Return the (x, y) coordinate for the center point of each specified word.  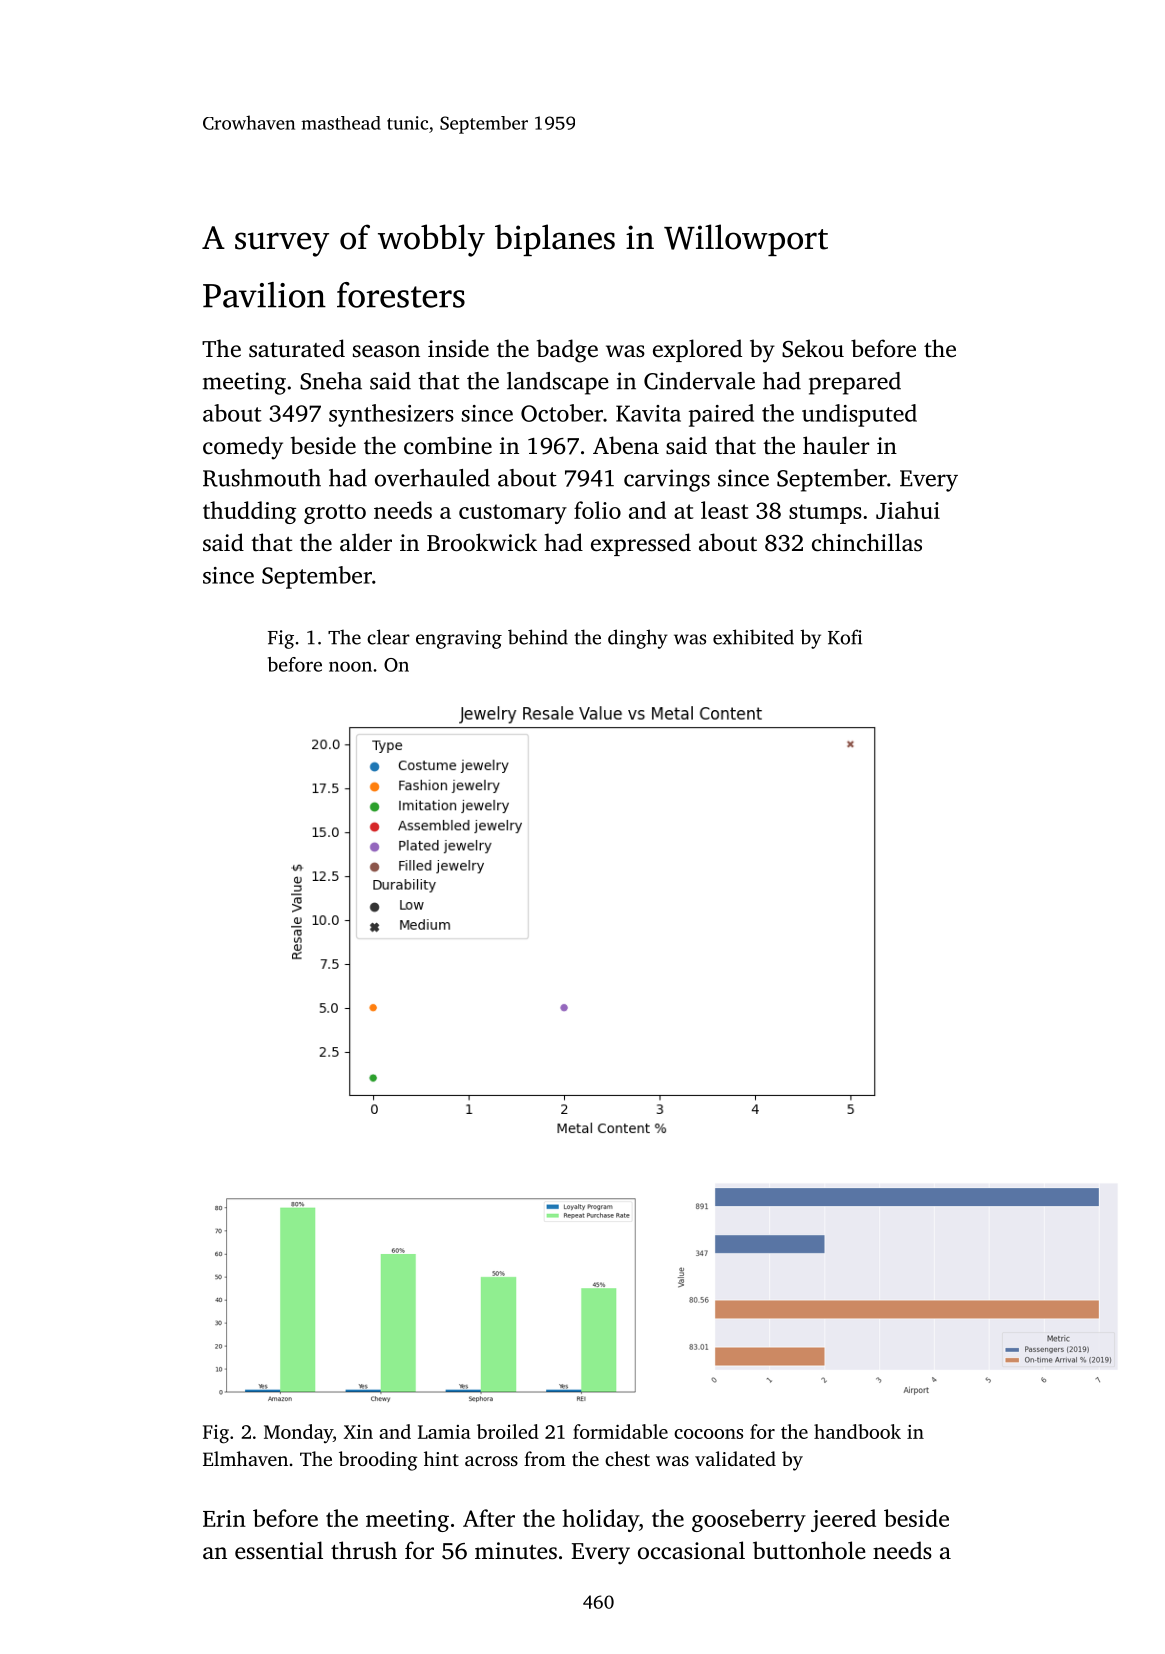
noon (350, 666)
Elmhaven (245, 1458)
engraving (459, 639)
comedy (243, 448)
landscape (558, 383)
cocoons (708, 1434)
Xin (358, 1432)
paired (721, 415)
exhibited (753, 637)
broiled (508, 1431)
